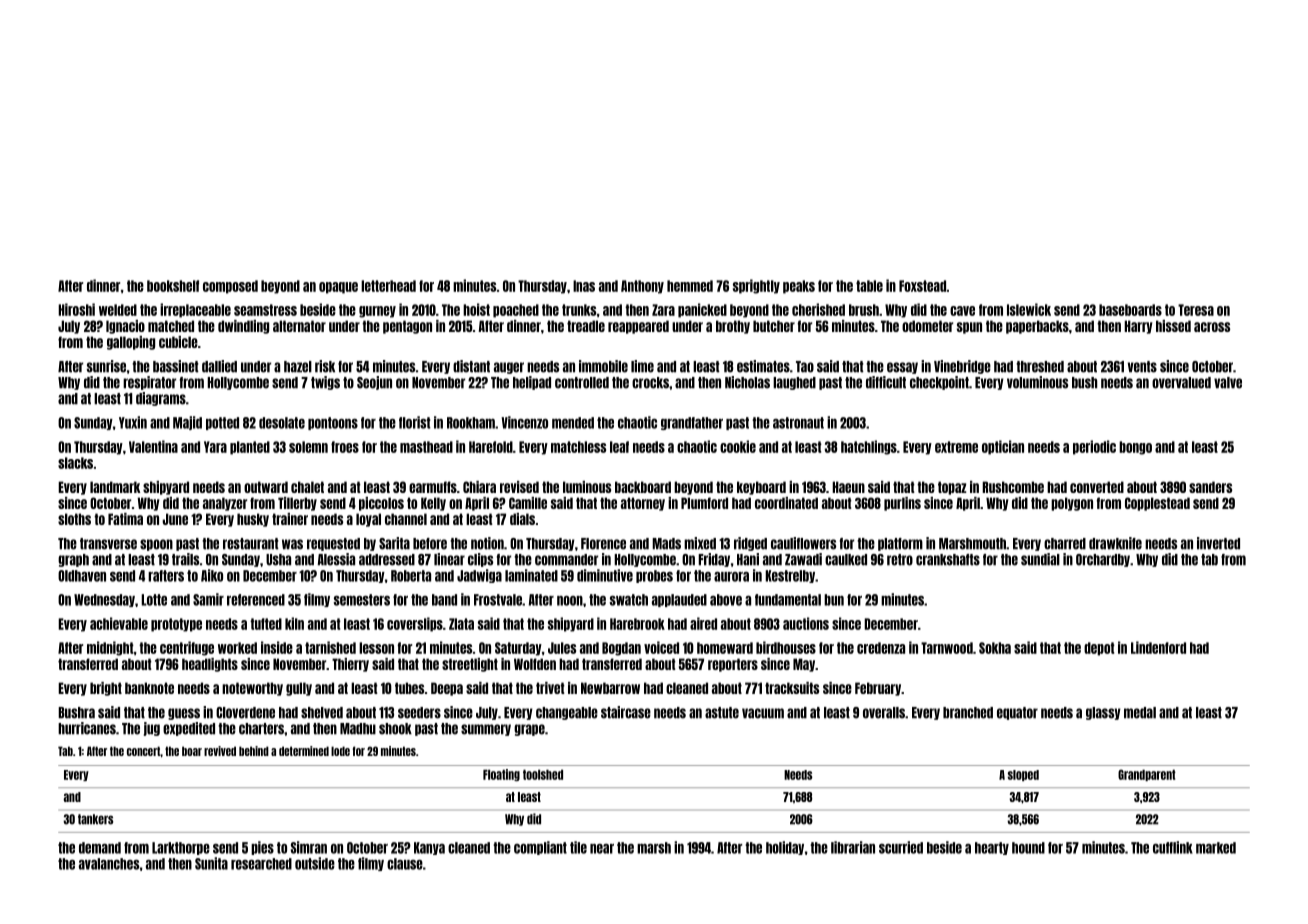 This image has height=924, width=1308. I want to click on analyzer, so click(225, 504).
